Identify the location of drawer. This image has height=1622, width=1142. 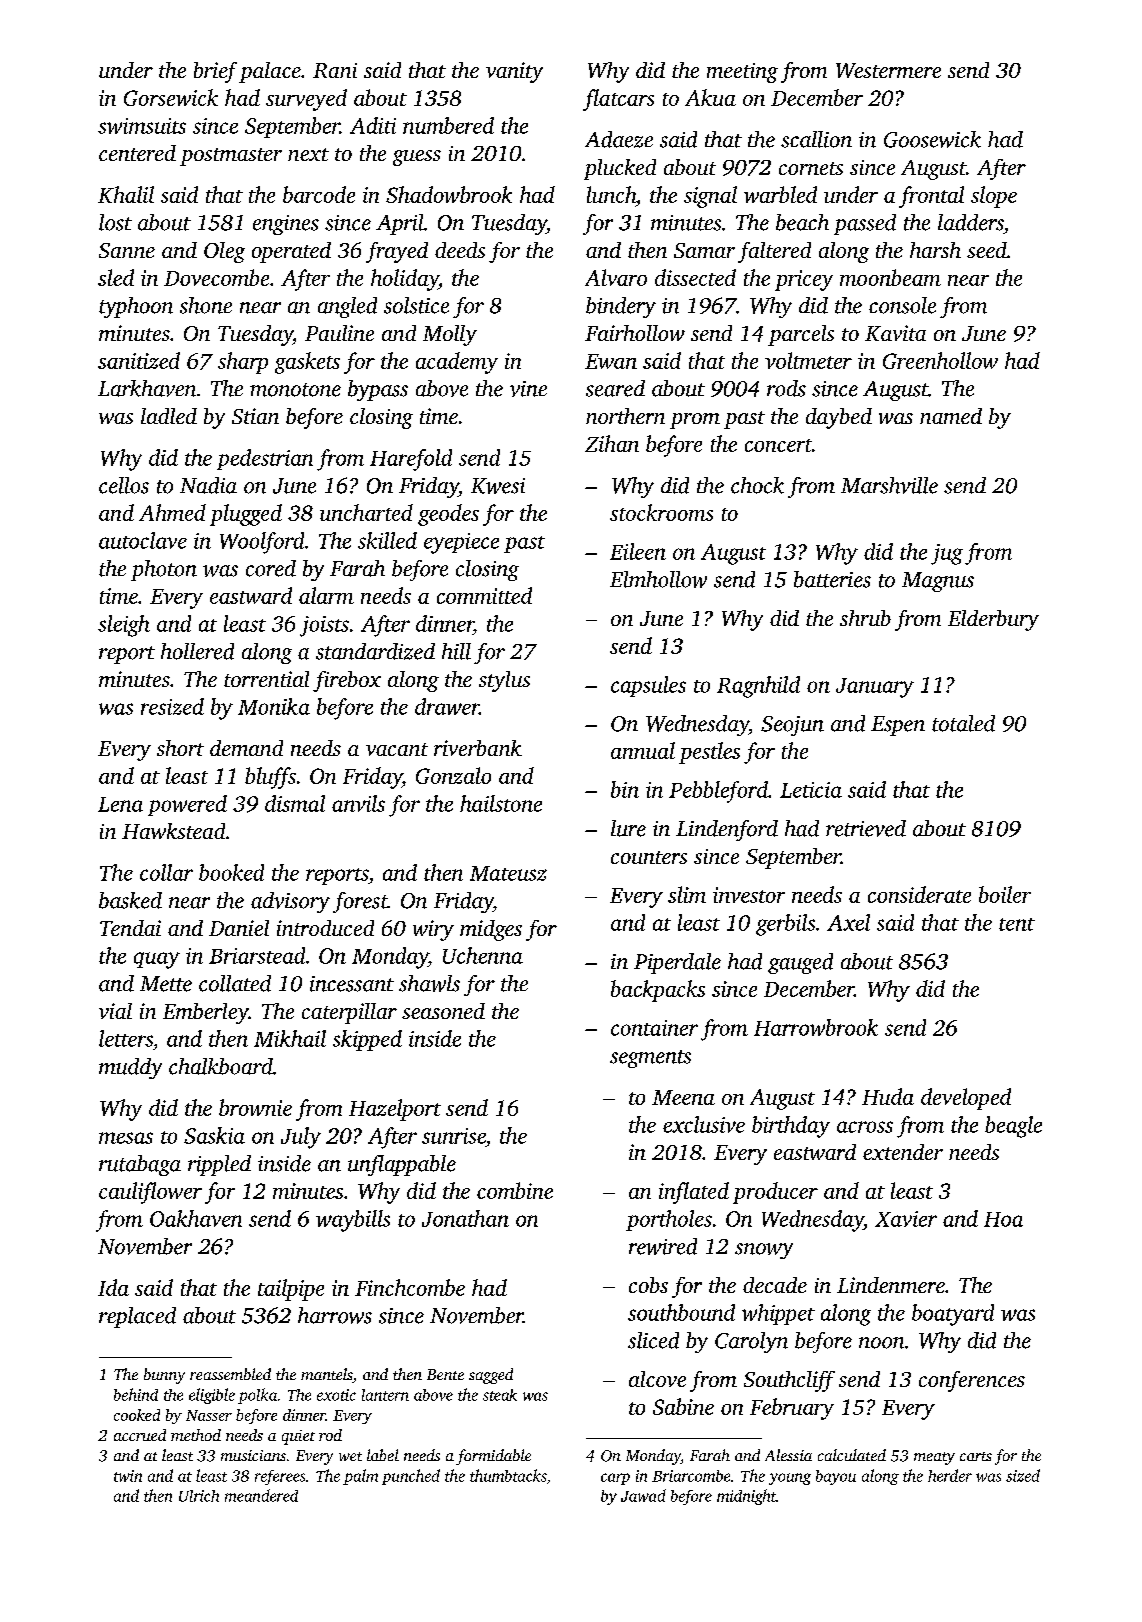
(447, 706).
